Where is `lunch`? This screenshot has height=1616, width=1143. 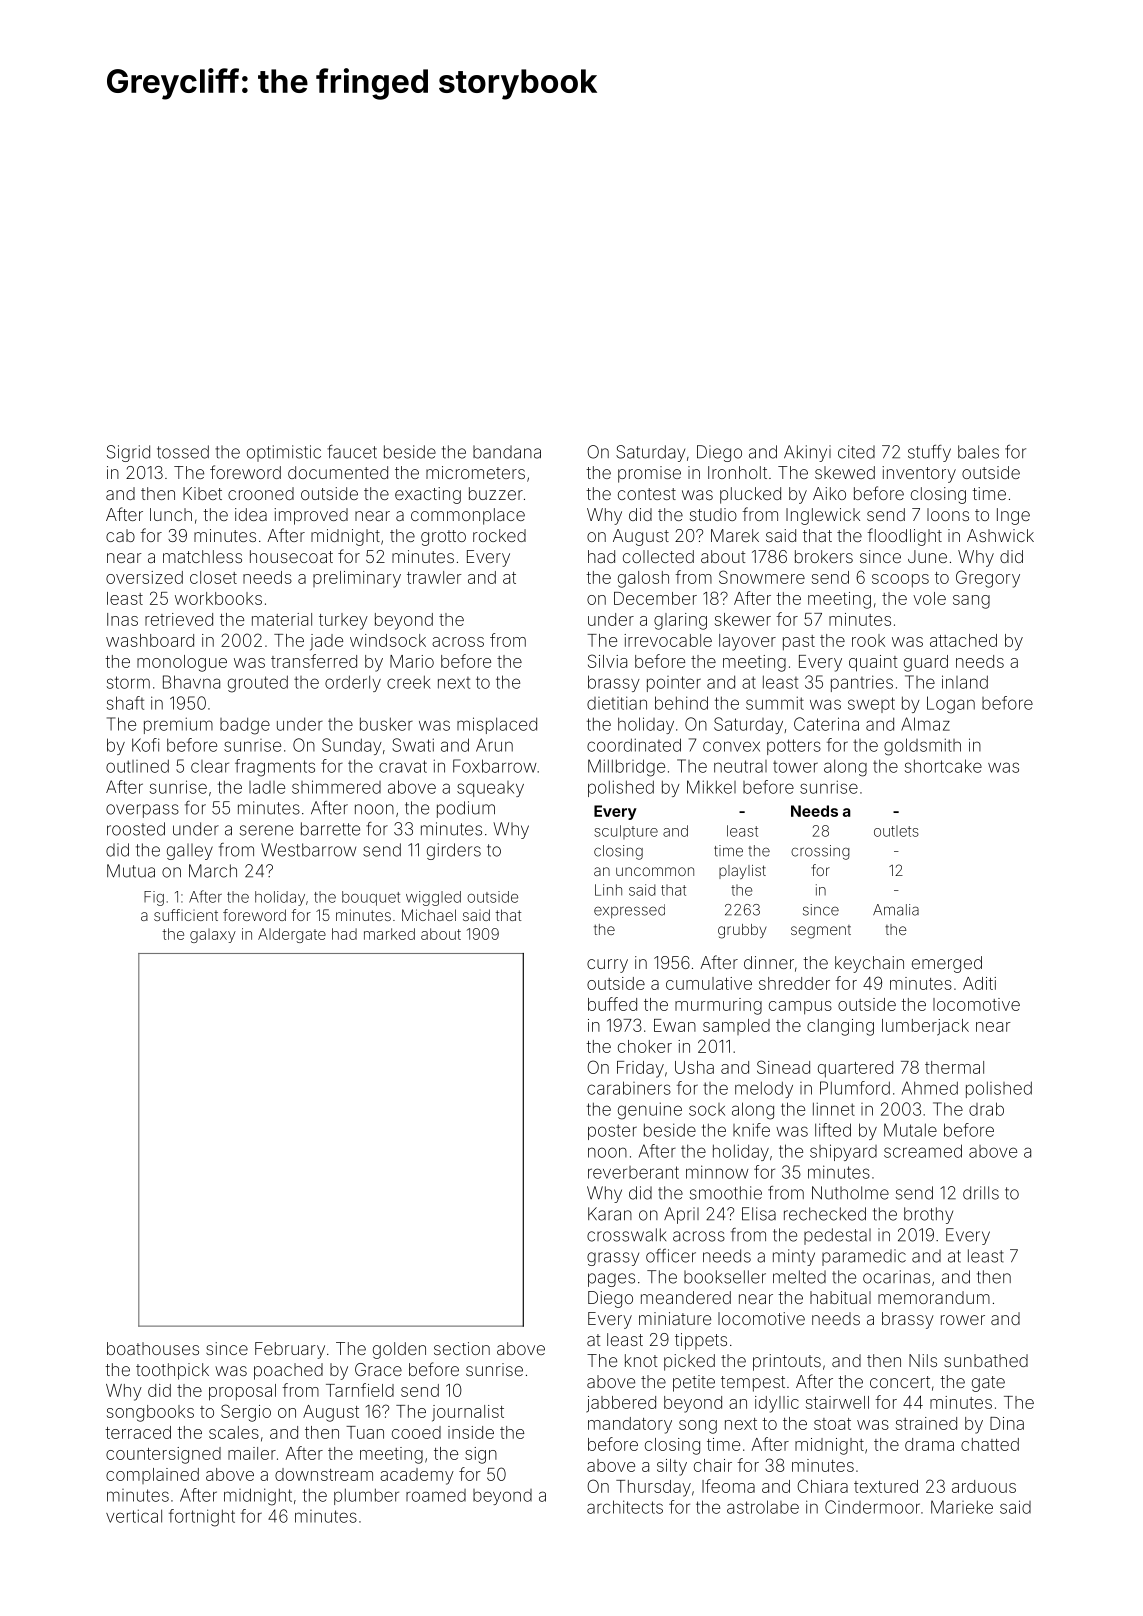
lunch is located at coordinates (171, 514).
